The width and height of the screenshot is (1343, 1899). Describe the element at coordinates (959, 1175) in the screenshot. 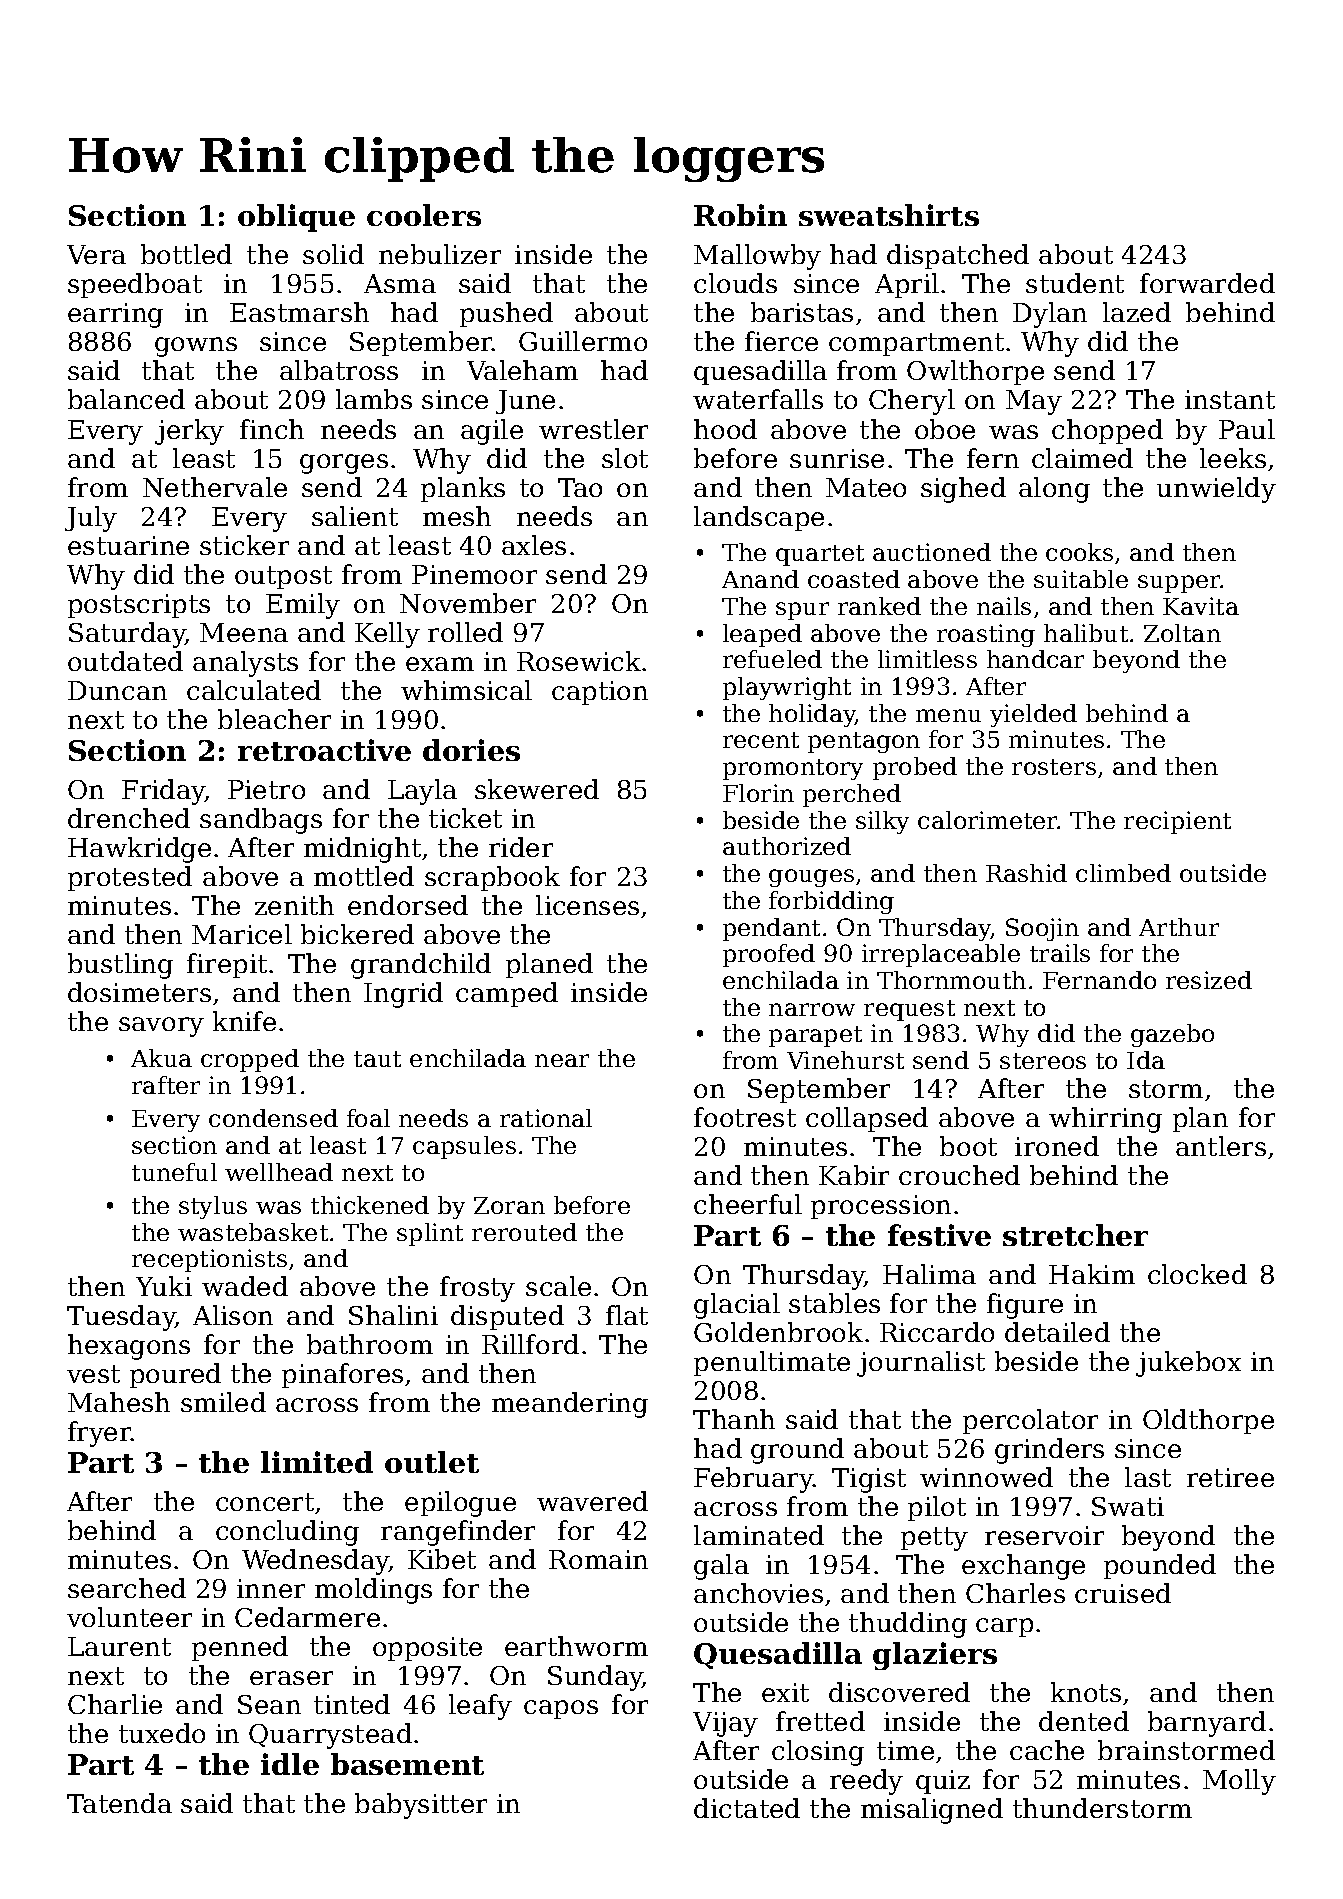

I see `crouched` at that location.
